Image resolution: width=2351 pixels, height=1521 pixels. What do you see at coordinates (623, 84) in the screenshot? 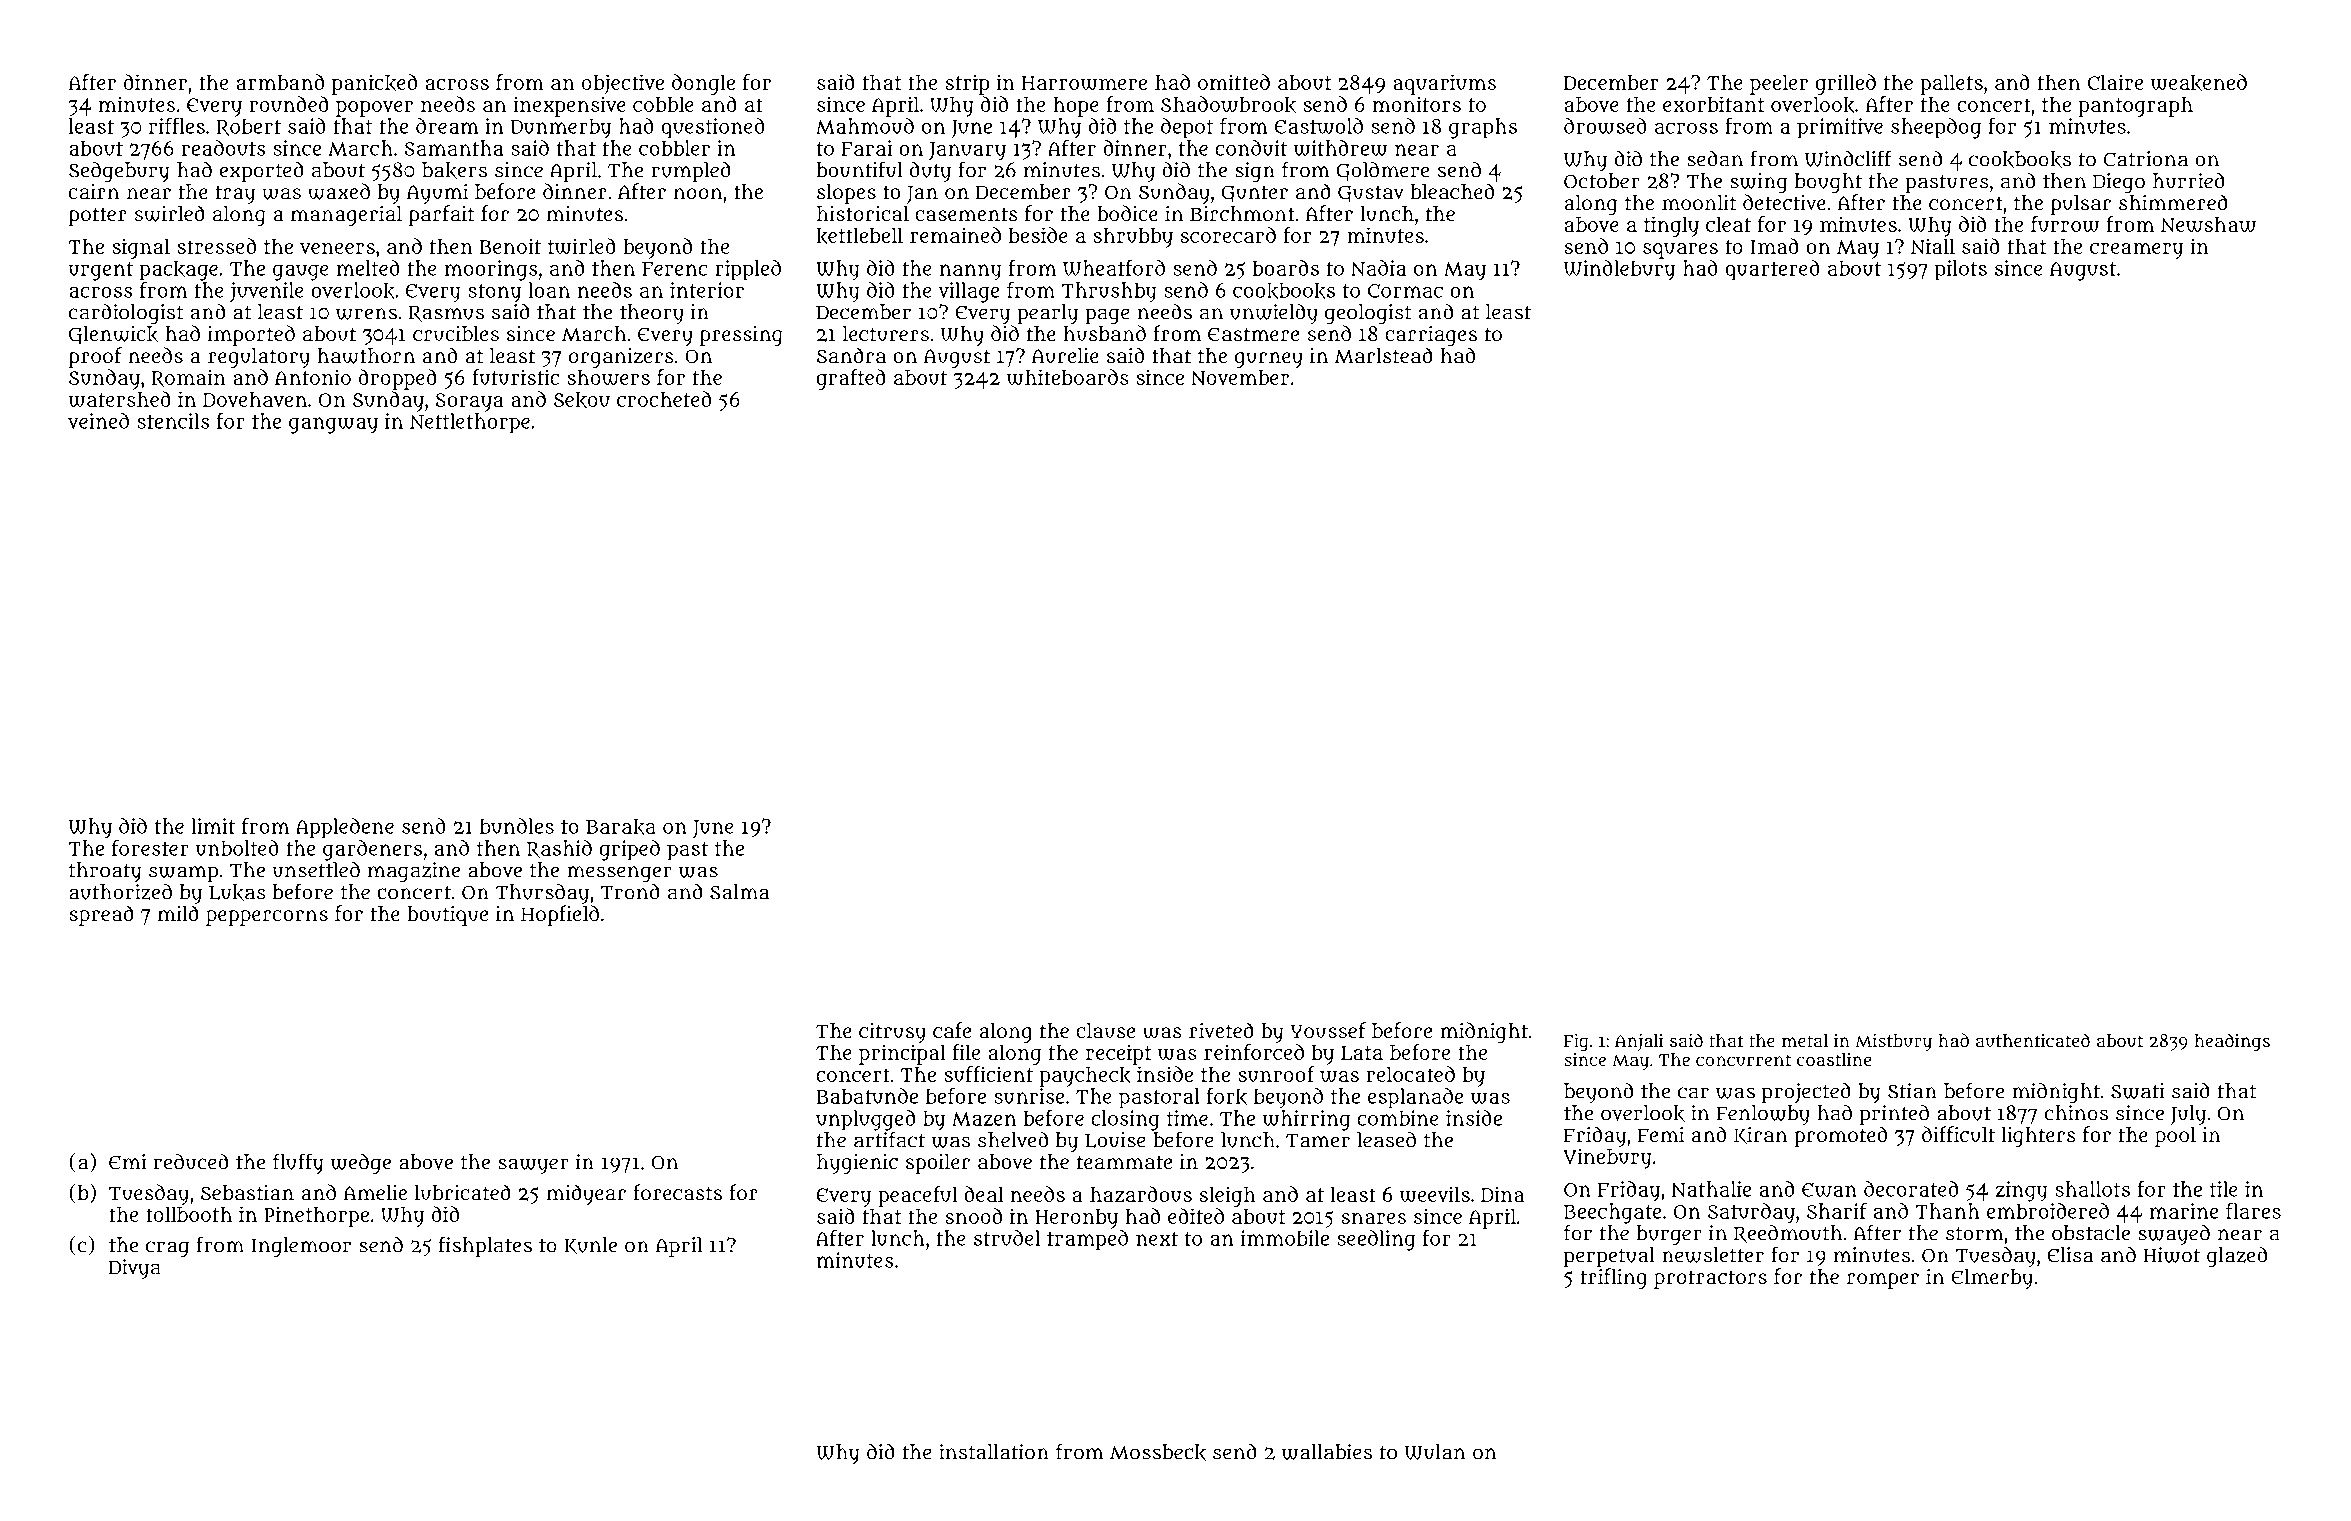
I see `objective` at bounding box center [623, 84].
